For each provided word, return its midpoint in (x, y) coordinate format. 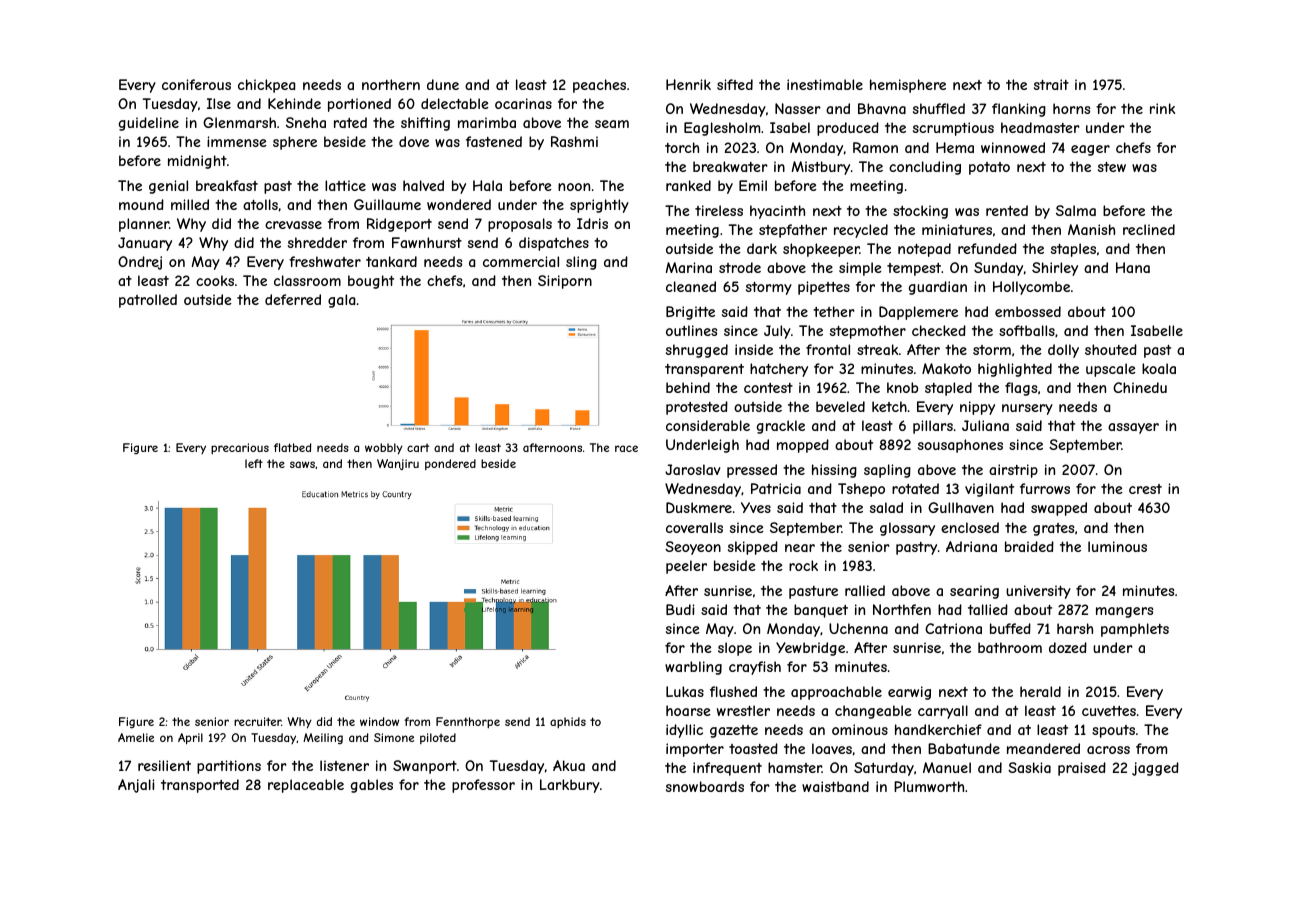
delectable (455, 103)
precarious (240, 448)
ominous (860, 729)
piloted (438, 738)
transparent (704, 370)
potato (989, 168)
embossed (1028, 311)
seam (612, 124)
